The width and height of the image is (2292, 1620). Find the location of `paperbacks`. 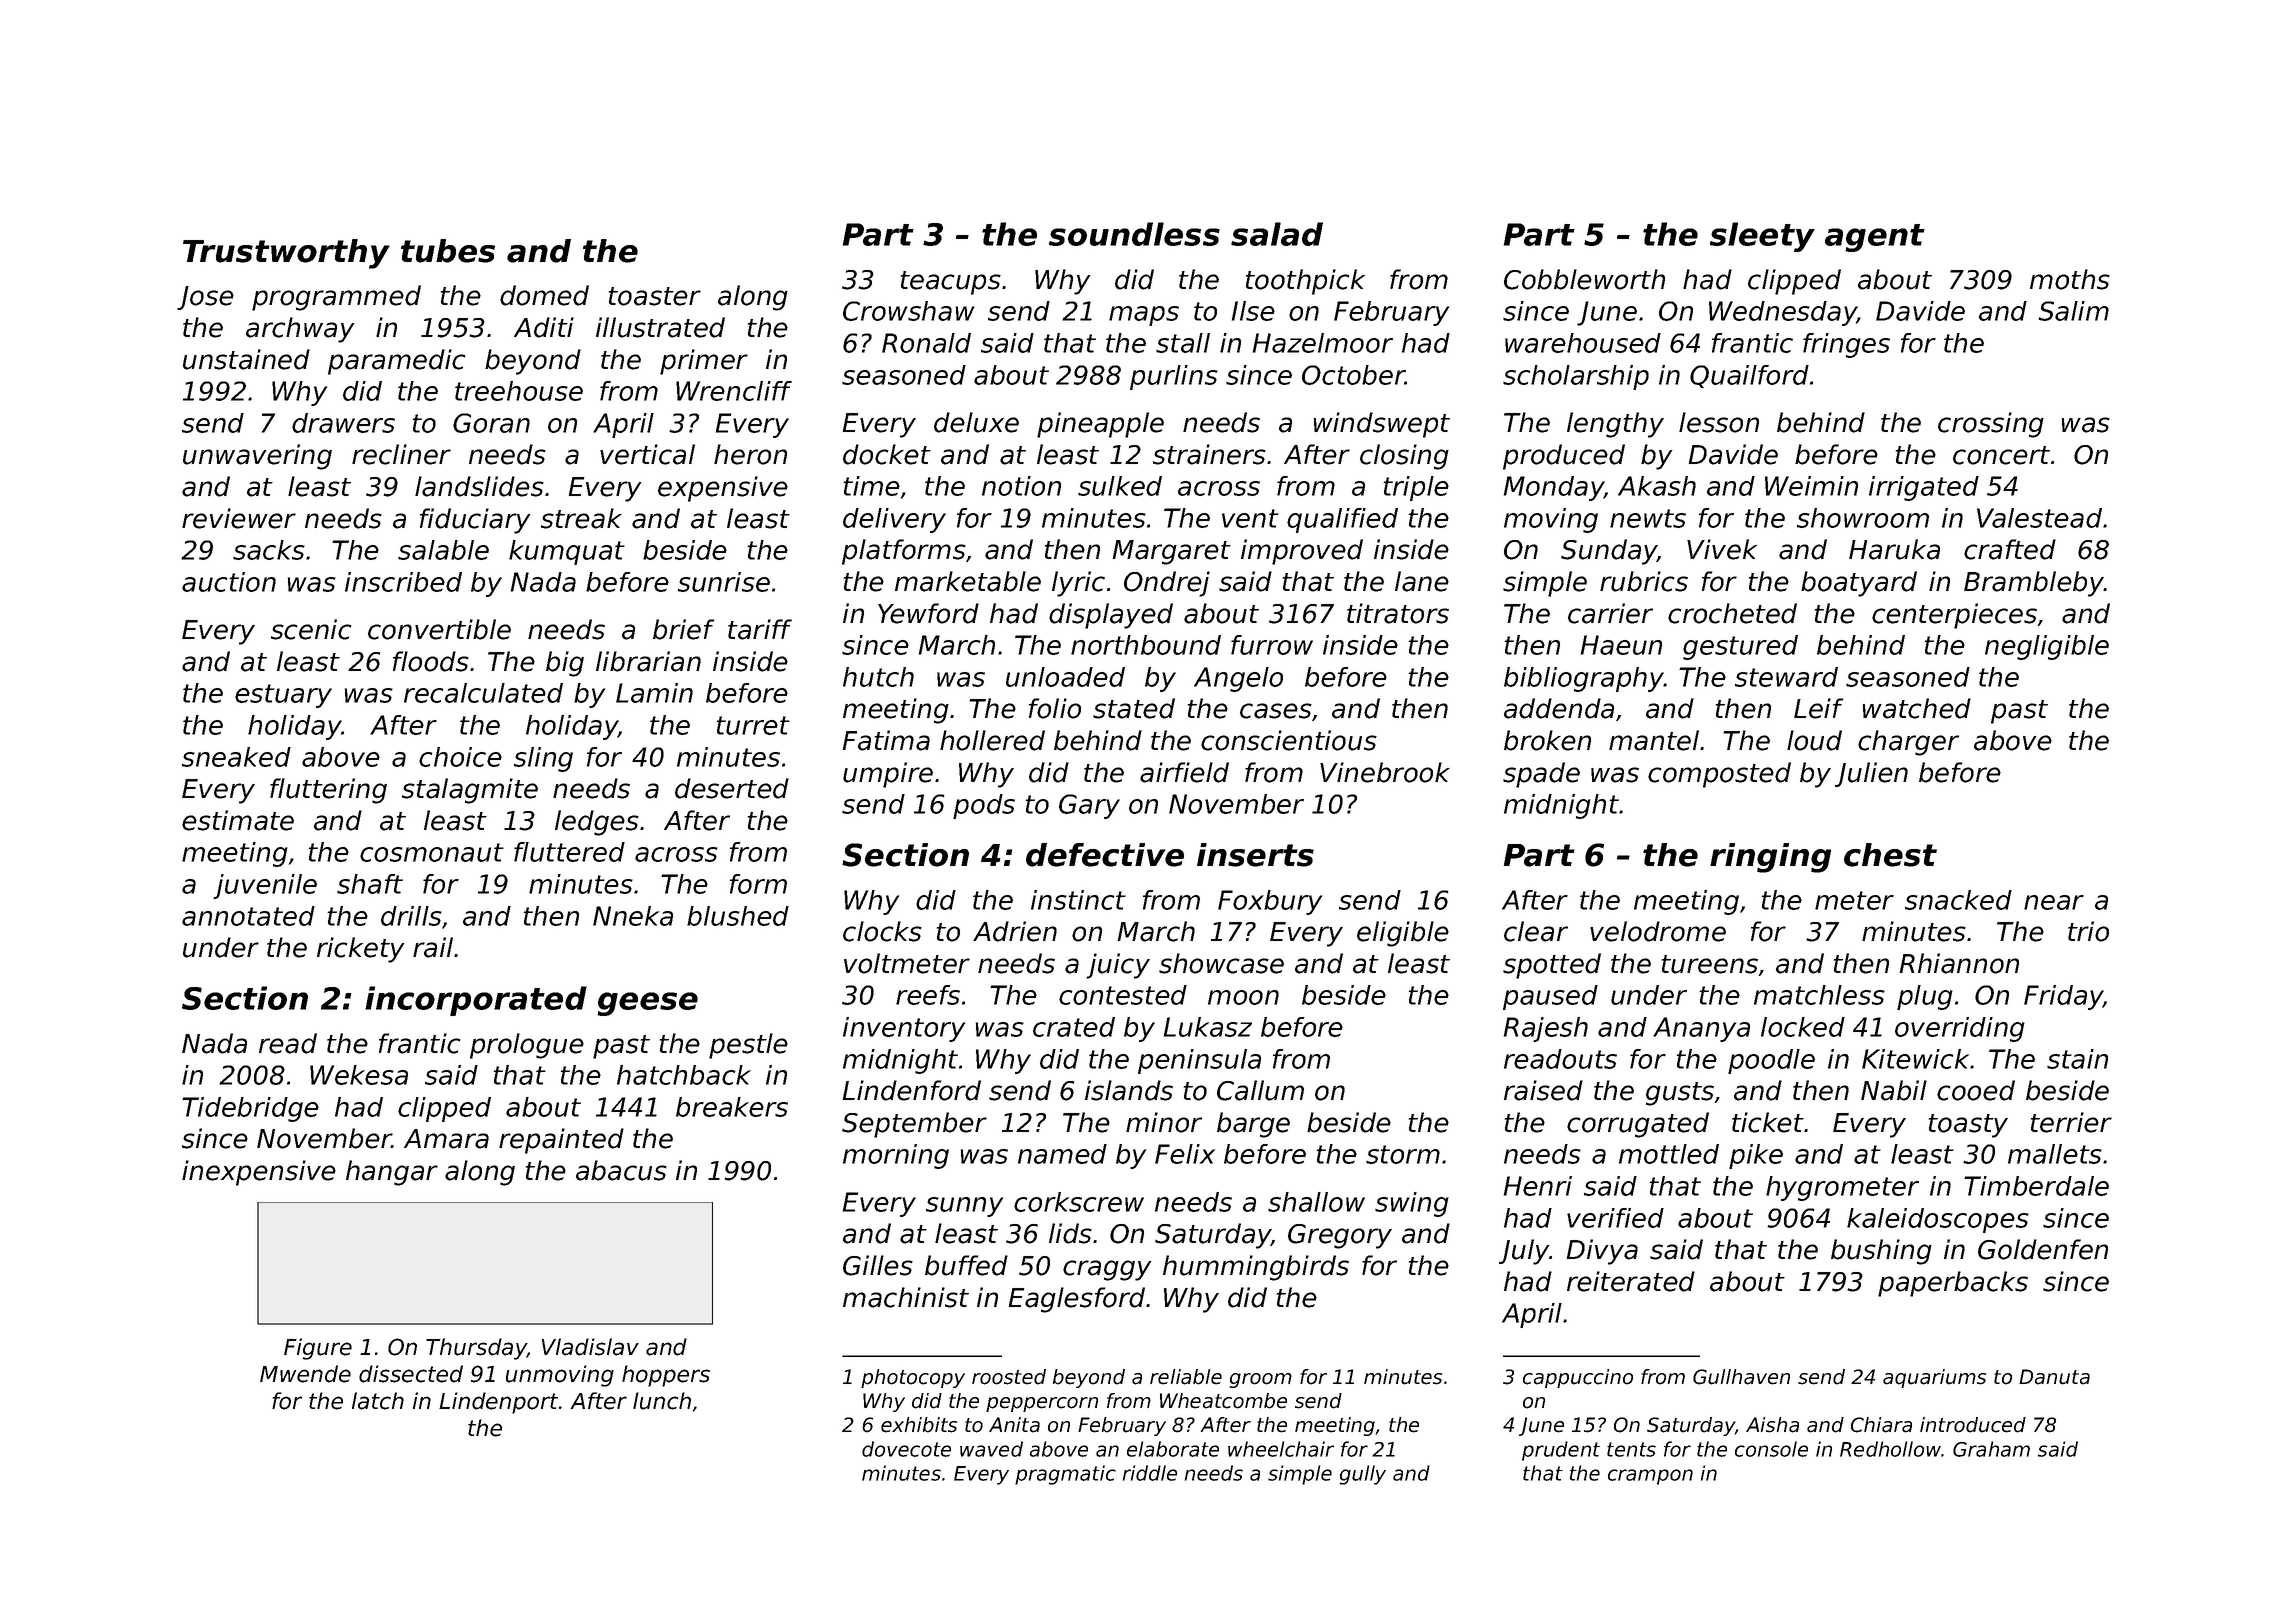

paperbacks is located at coordinates (1953, 1284).
